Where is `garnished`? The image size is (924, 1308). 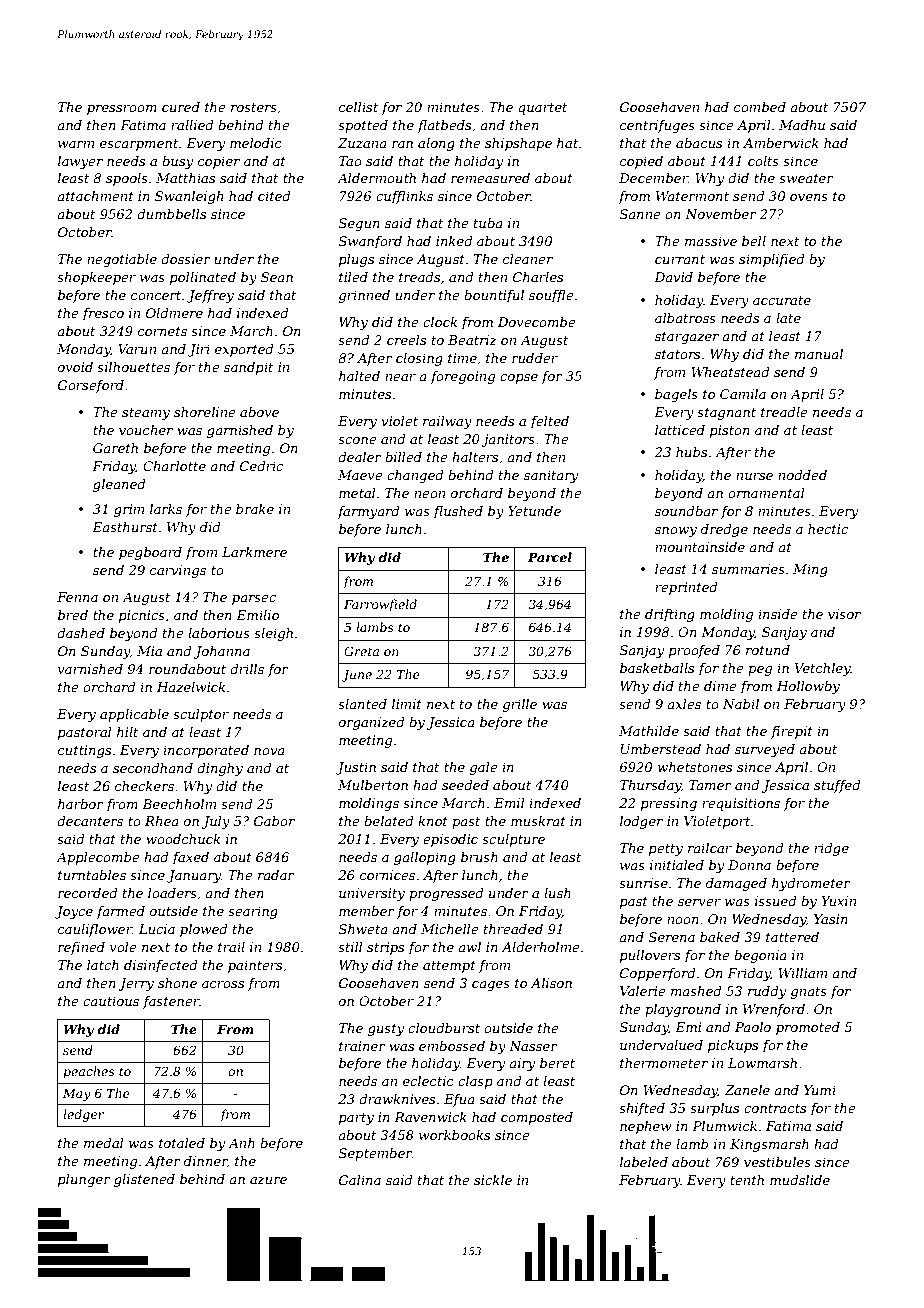
garnished is located at coordinates (240, 431).
